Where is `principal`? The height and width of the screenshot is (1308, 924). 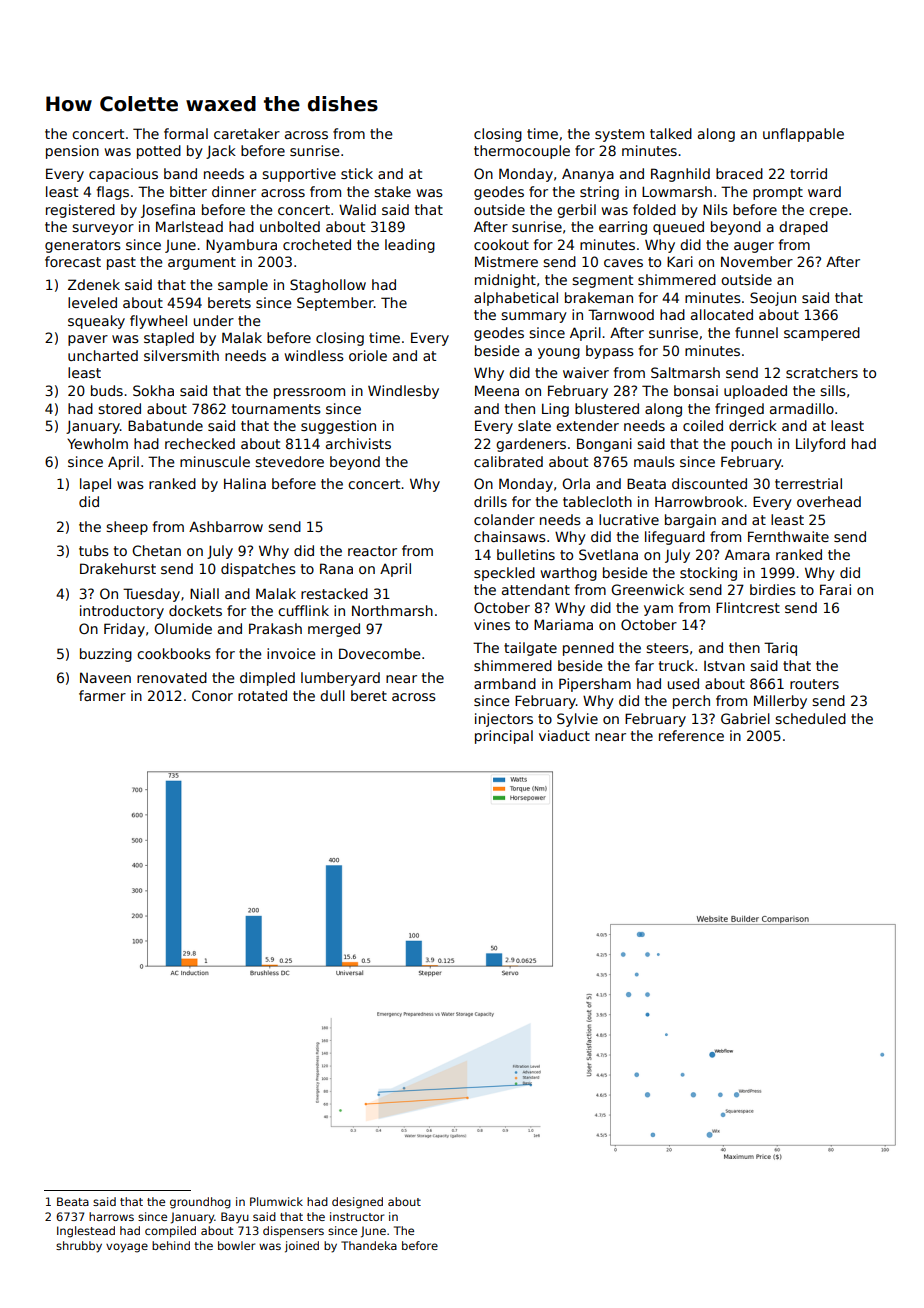
principal is located at coordinates (504, 737).
